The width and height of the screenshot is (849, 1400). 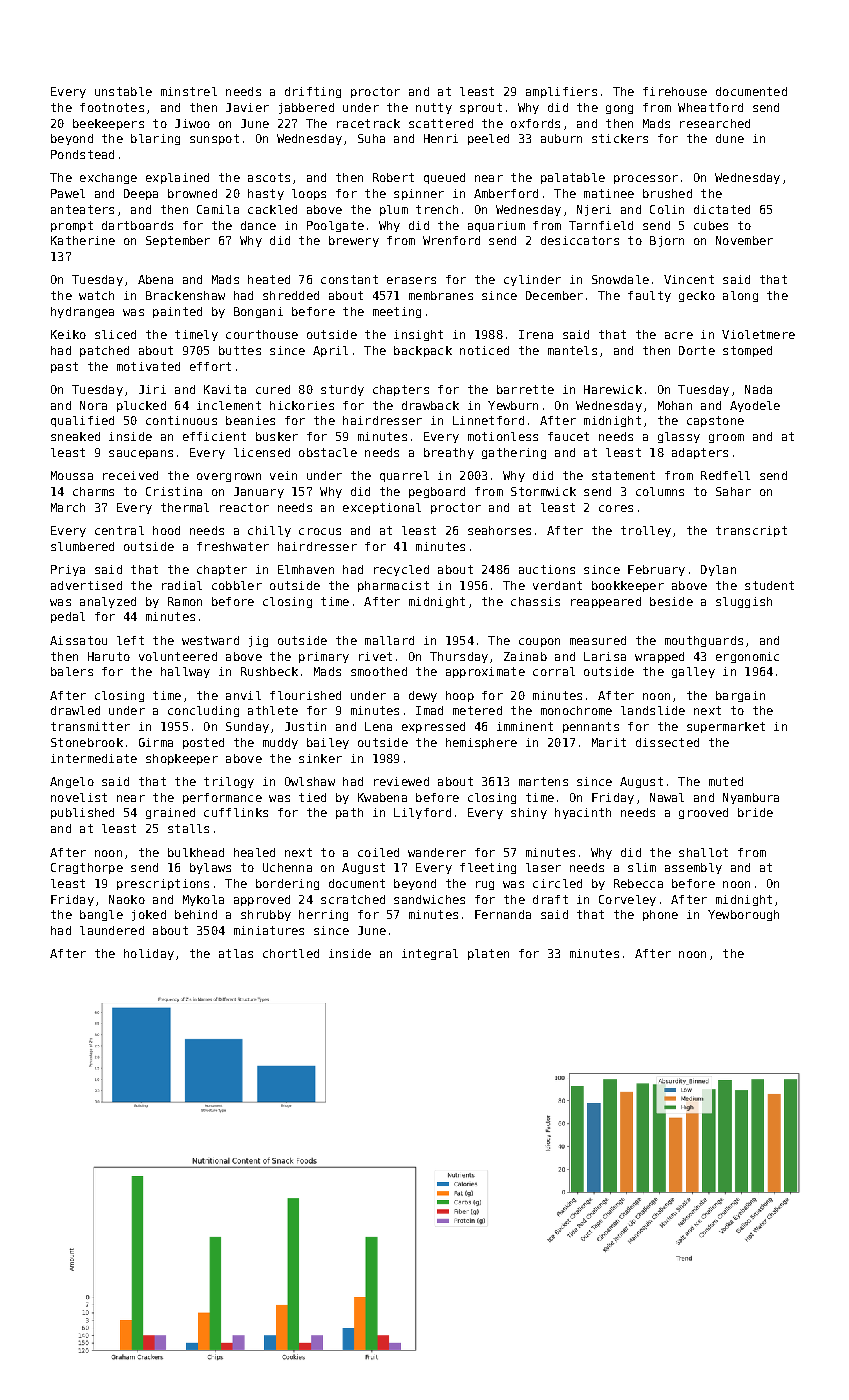 What do you see at coordinates (123, 91) in the screenshot?
I see `unstable` at bounding box center [123, 91].
